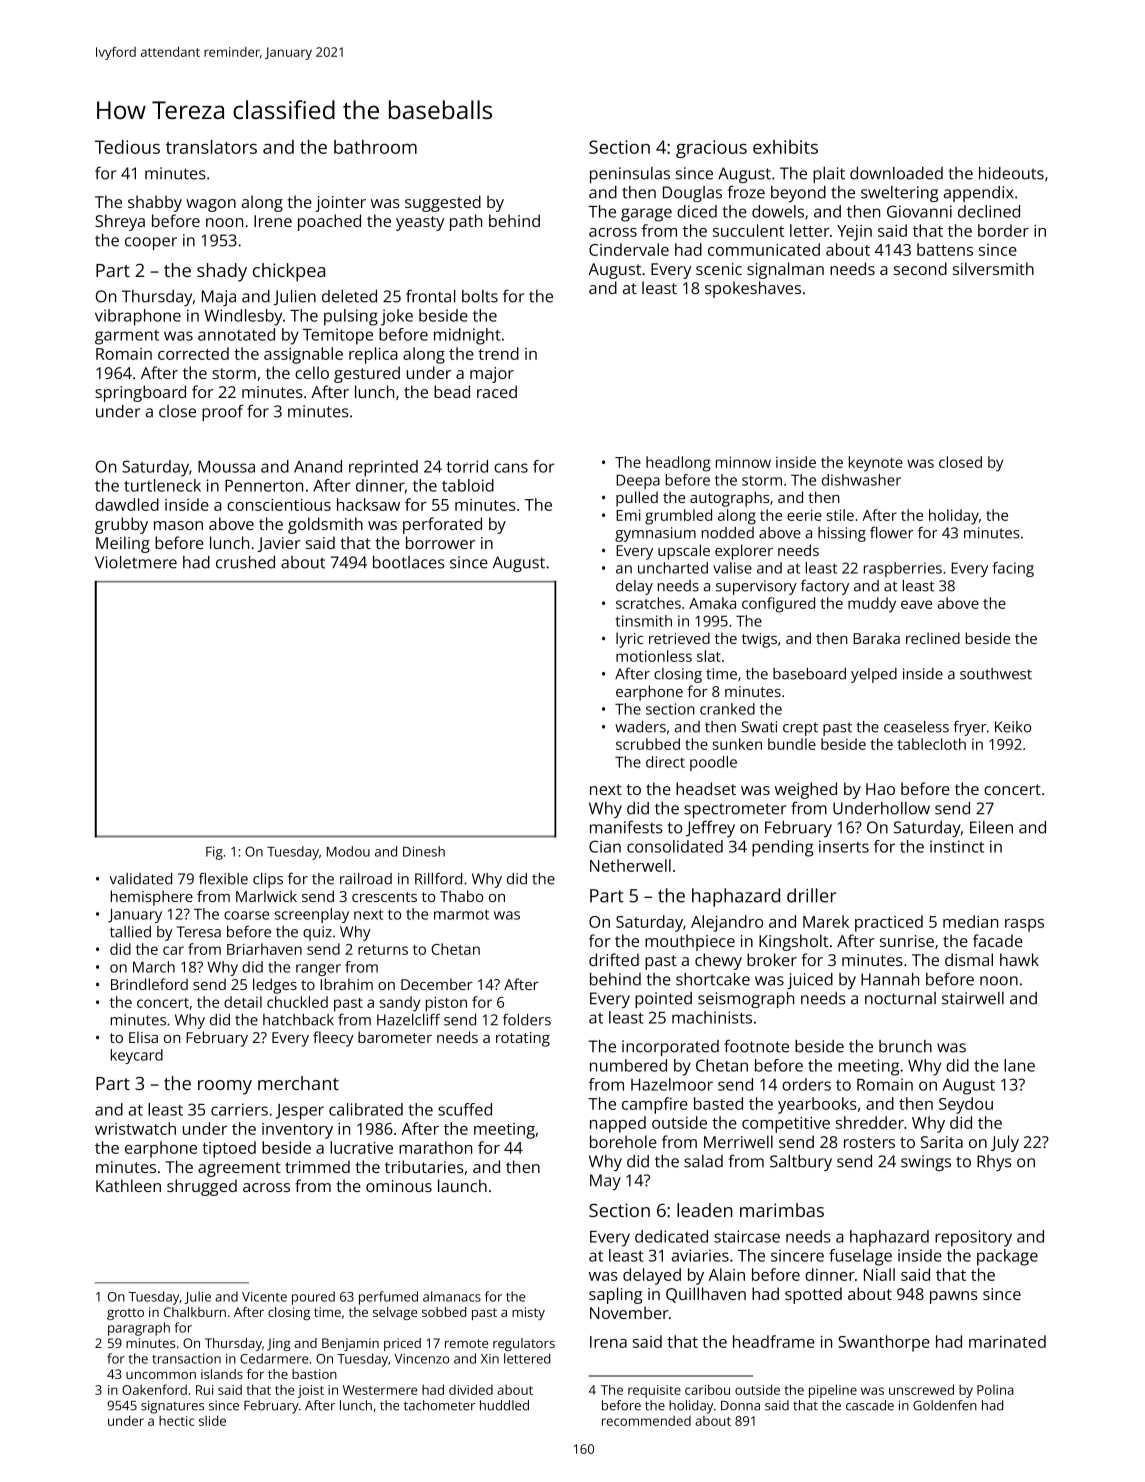 The image size is (1145, 1482). Describe the element at coordinates (375, 147) in the screenshot. I see `bathroom` at that location.
